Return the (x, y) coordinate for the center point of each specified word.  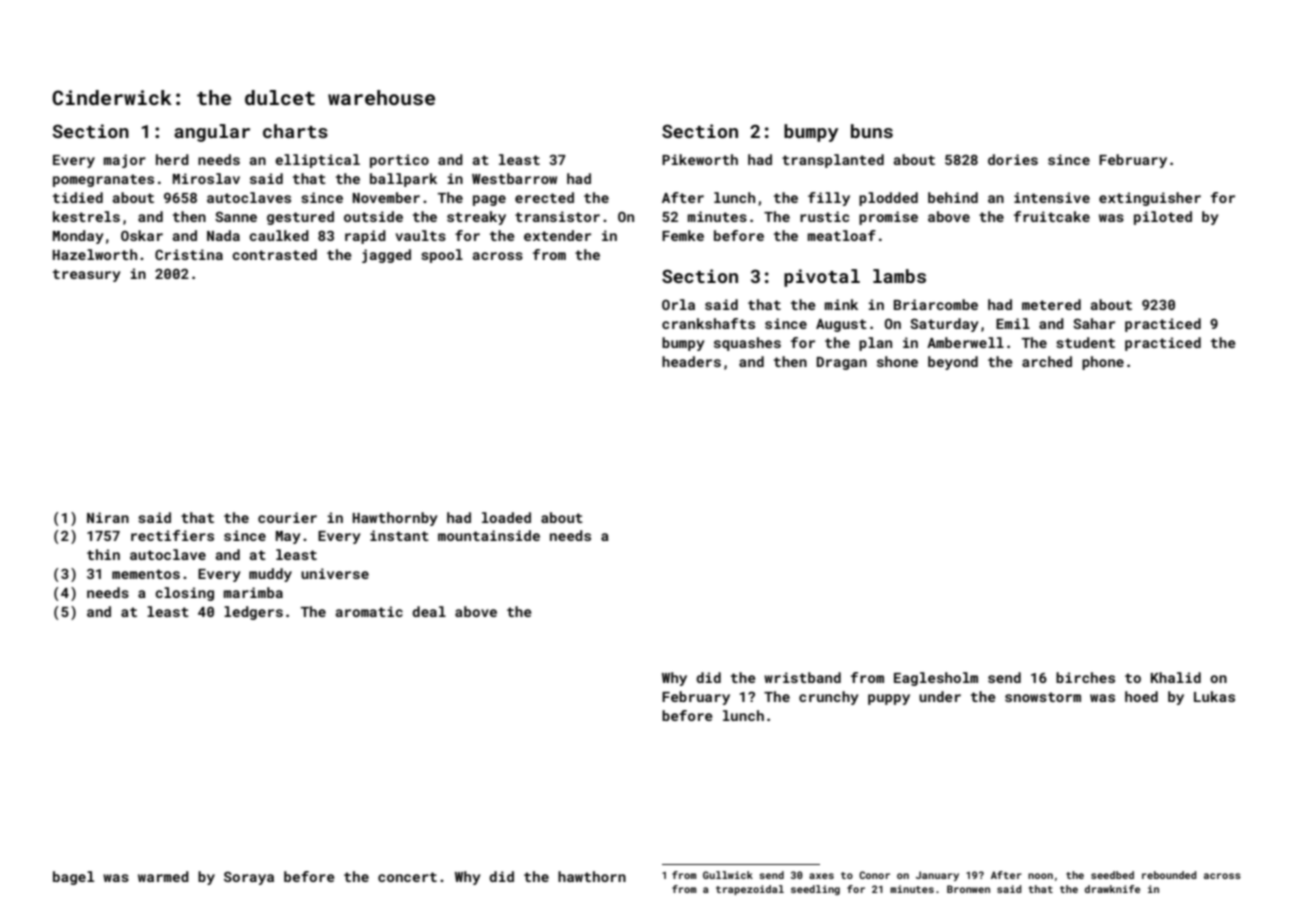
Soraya (249, 878)
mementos (146, 574)
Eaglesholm (936, 679)
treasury (87, 275)
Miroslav (206, 178)
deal (429, 611)
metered (1051, 304)
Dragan (842, 363)
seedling (815, 890)
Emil (1013, 323)
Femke (683, 235)
